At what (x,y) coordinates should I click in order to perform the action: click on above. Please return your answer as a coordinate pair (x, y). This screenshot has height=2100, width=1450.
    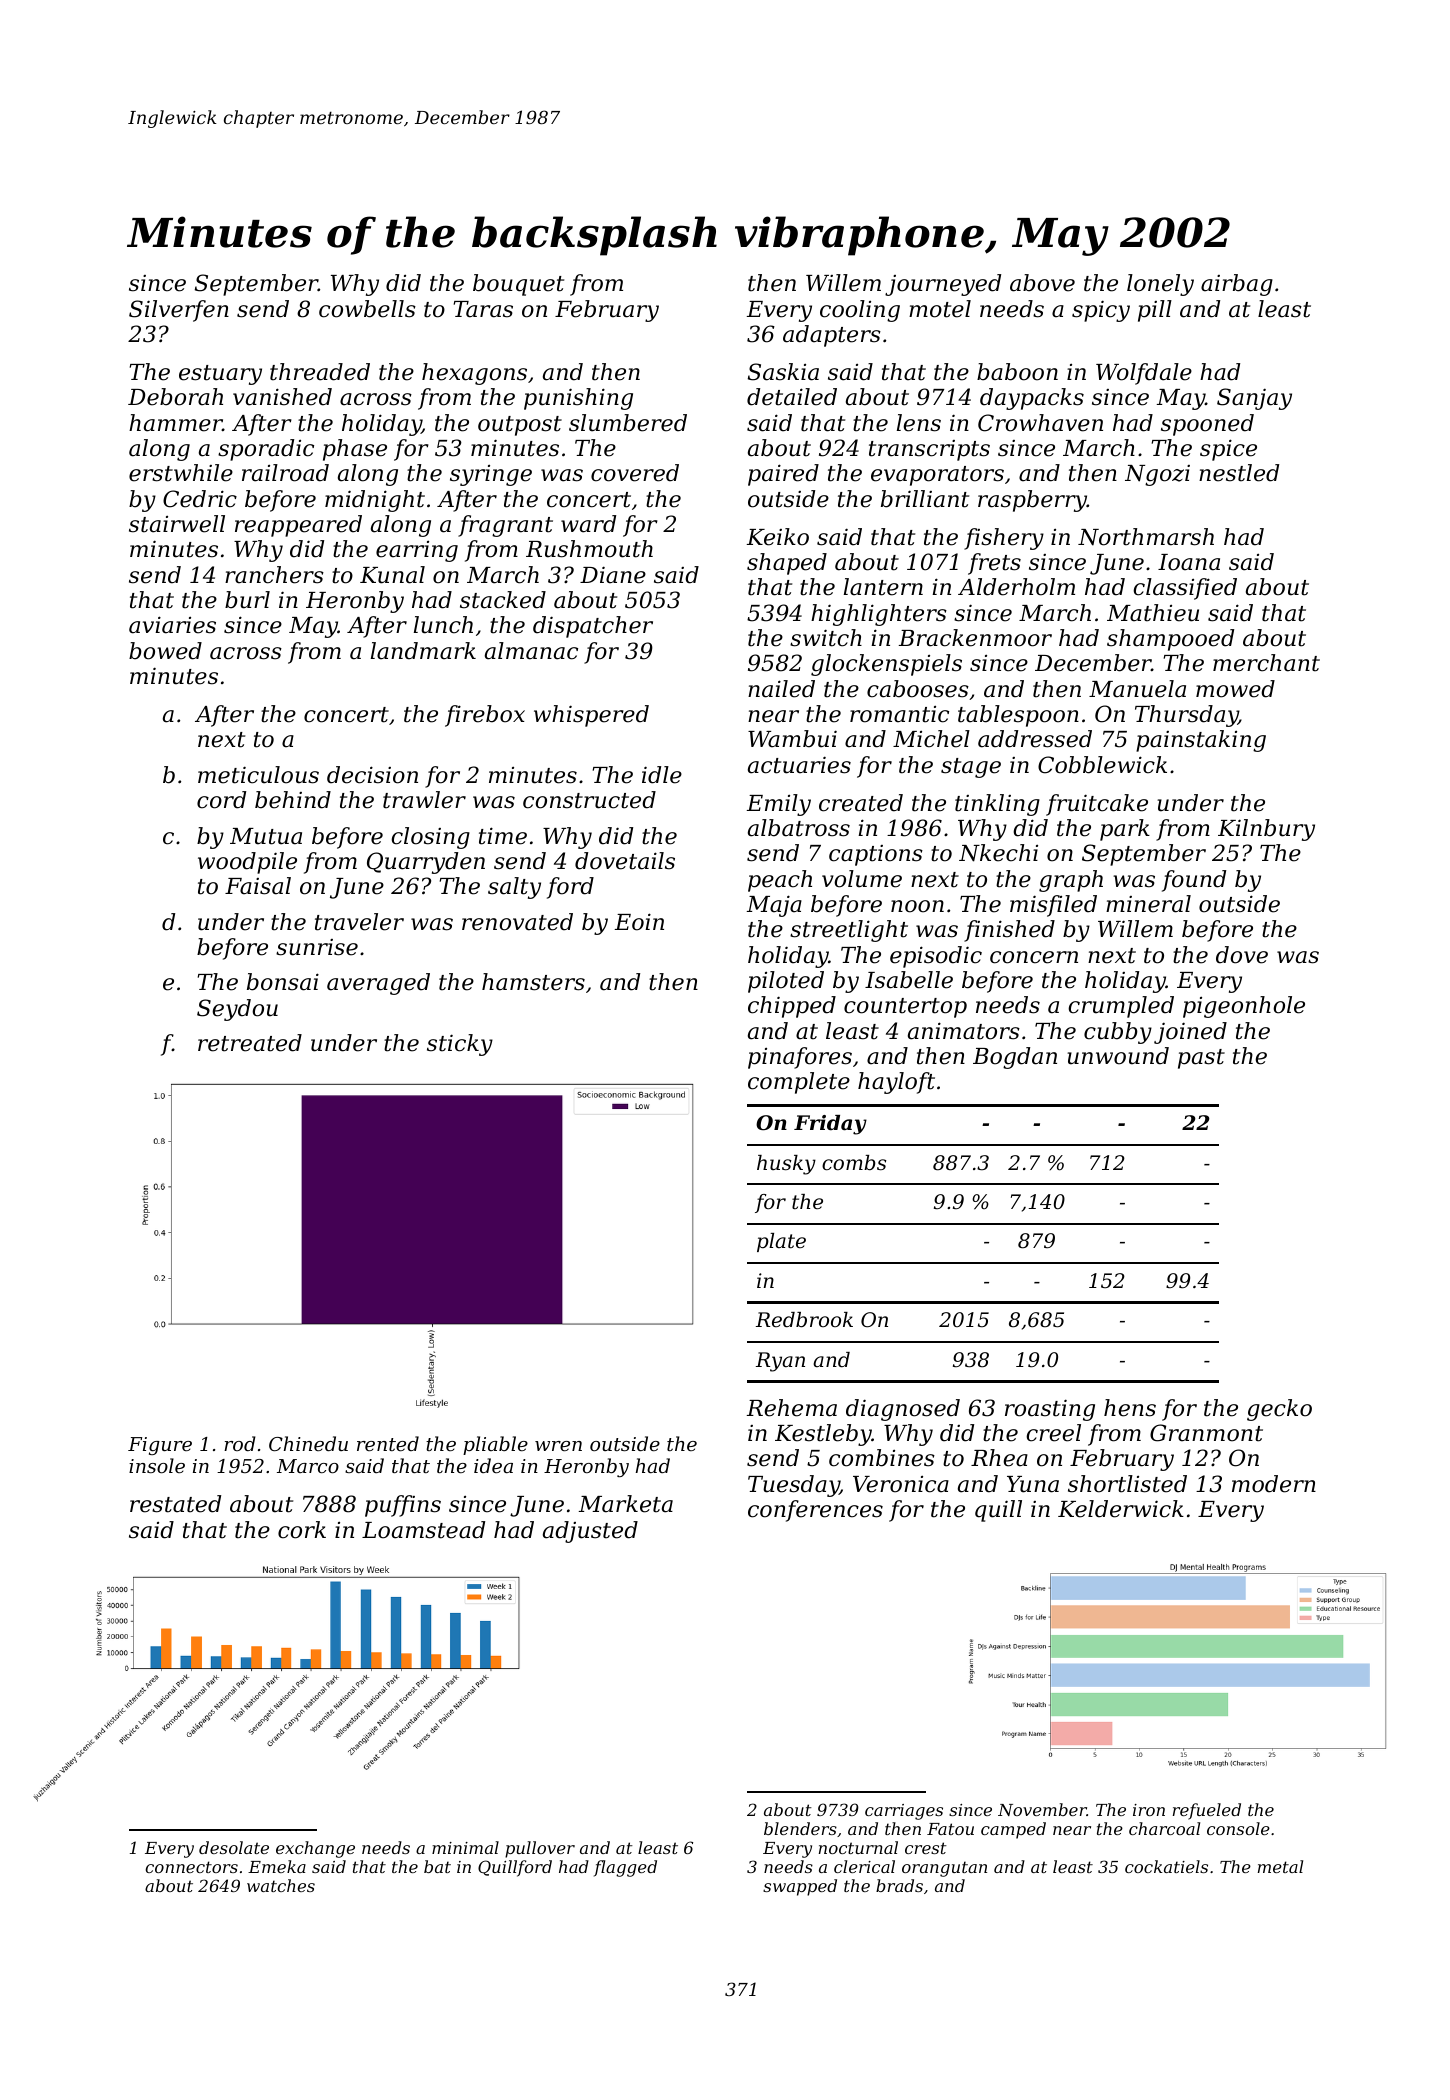
    Looking at the image, I should click on (1042, 283).
